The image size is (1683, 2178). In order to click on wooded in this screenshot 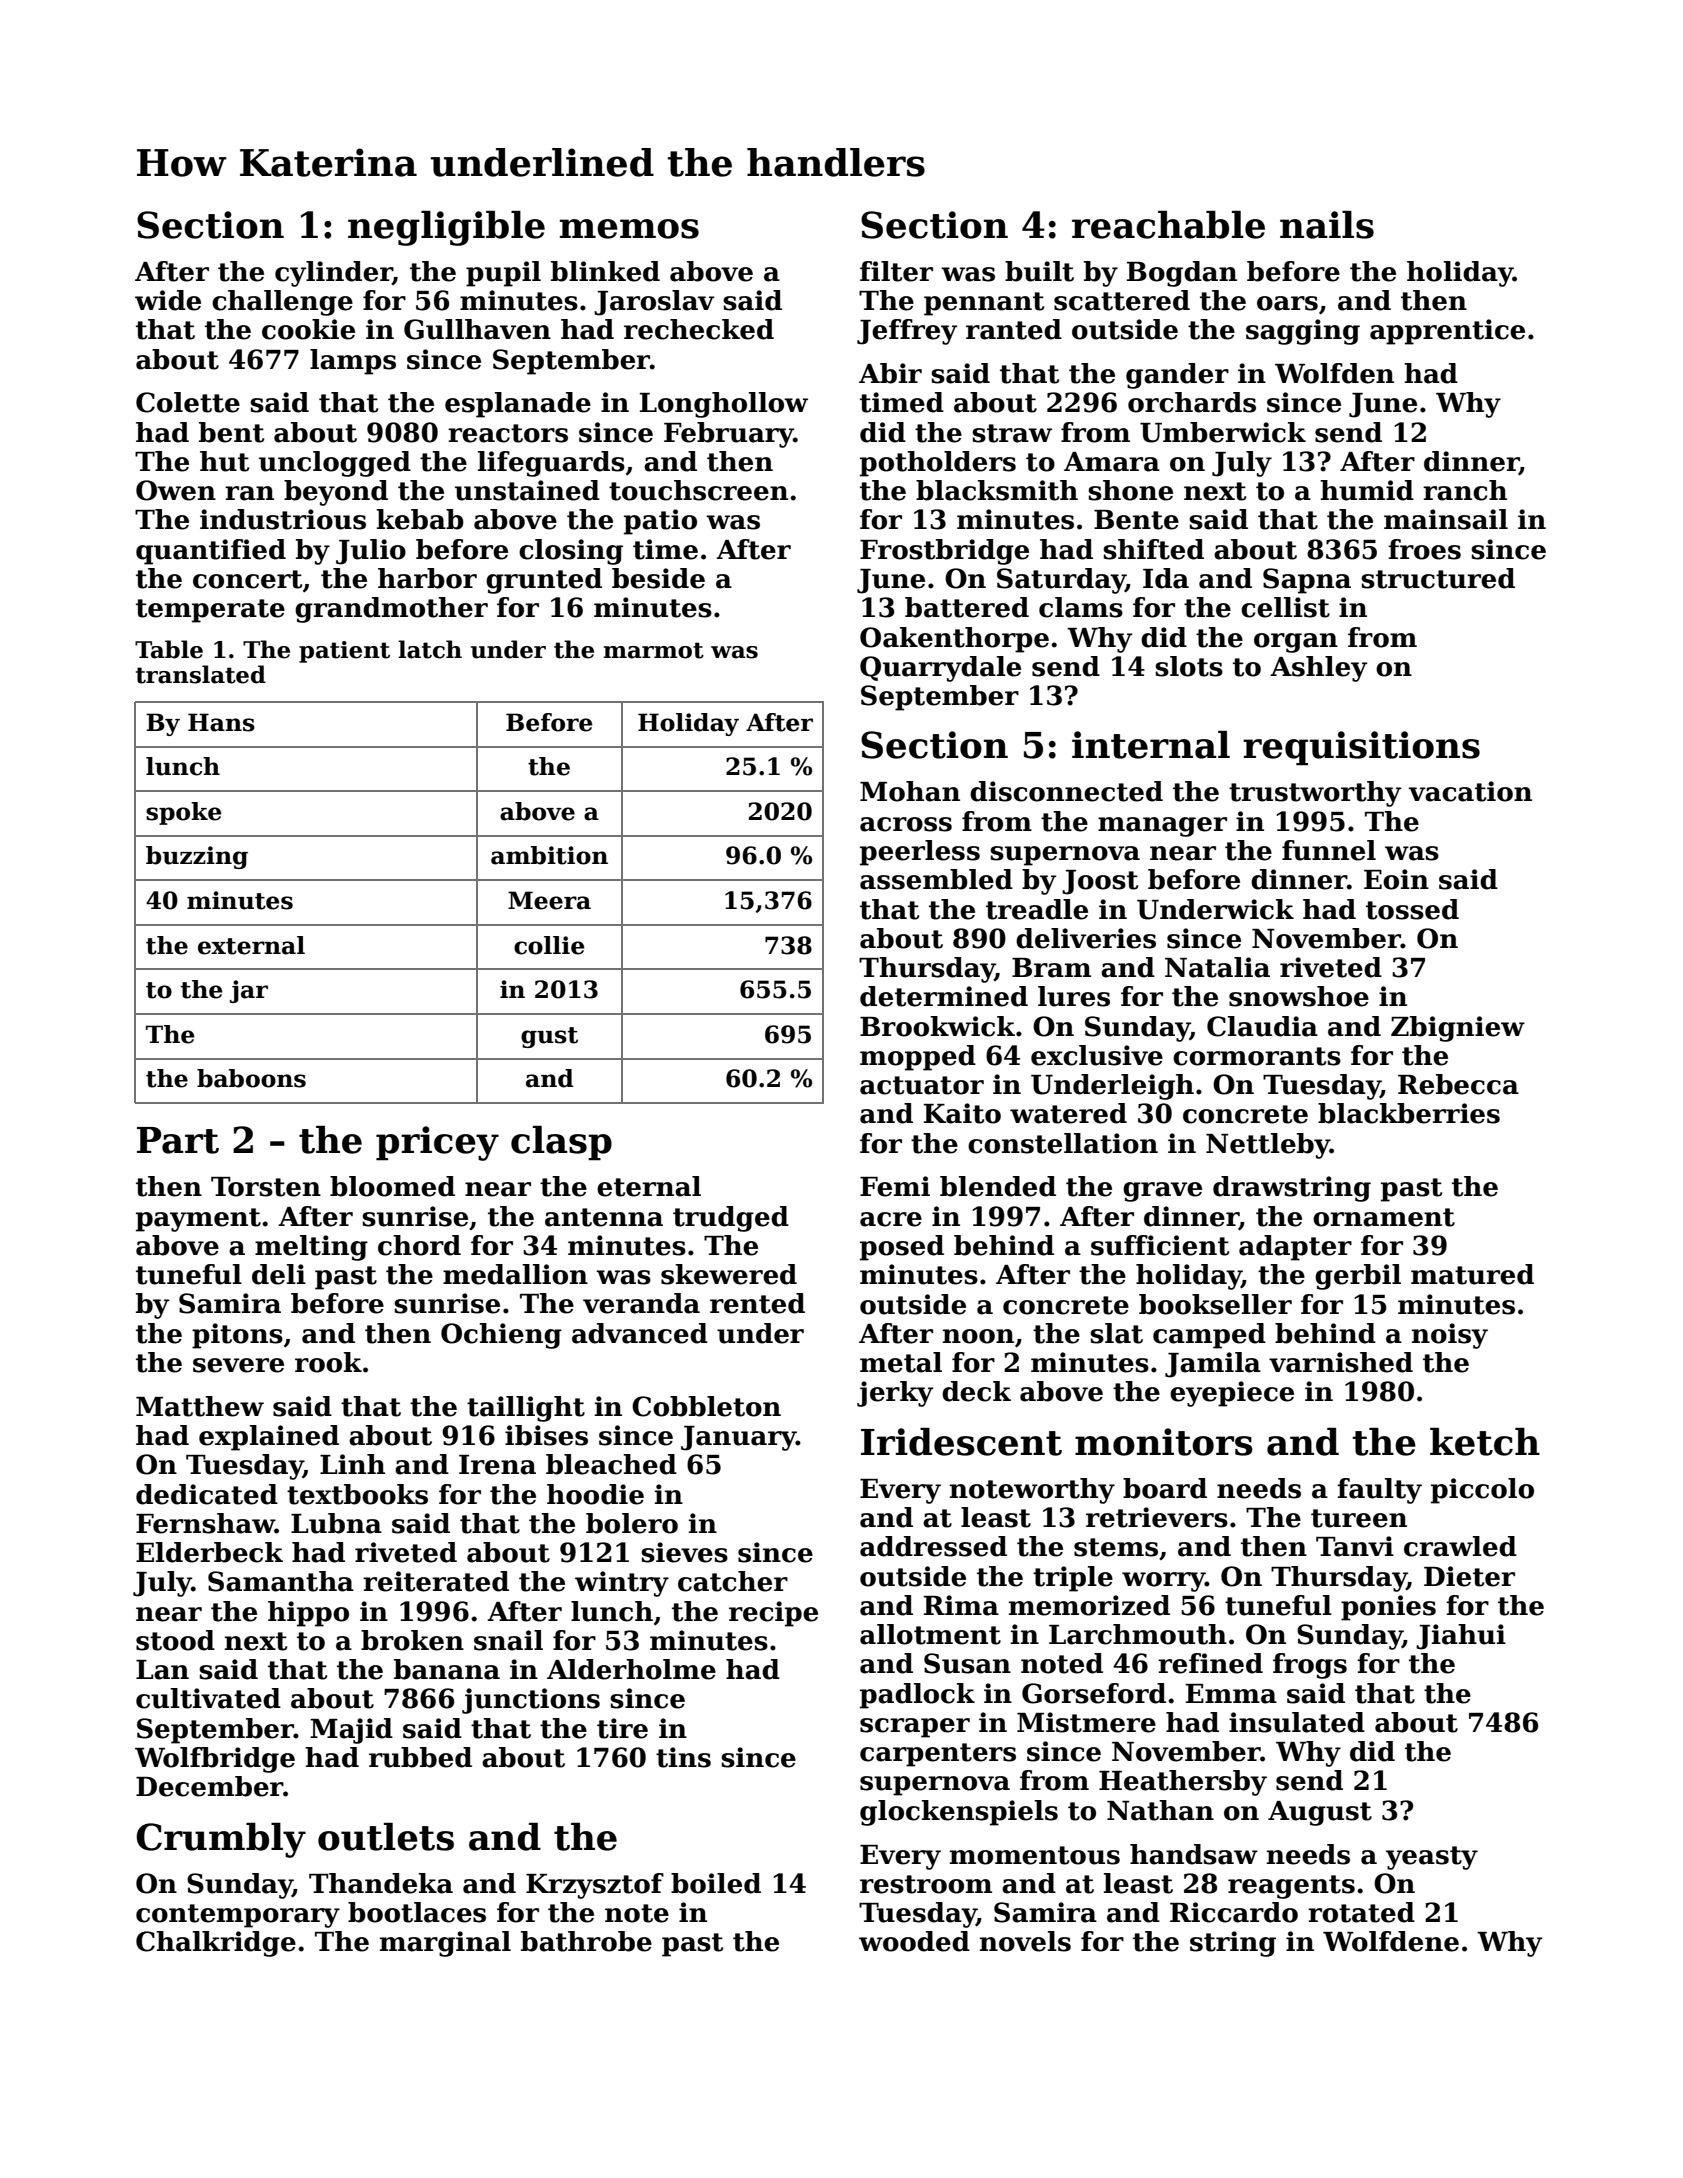, I will do `click(914, 1941)`.
